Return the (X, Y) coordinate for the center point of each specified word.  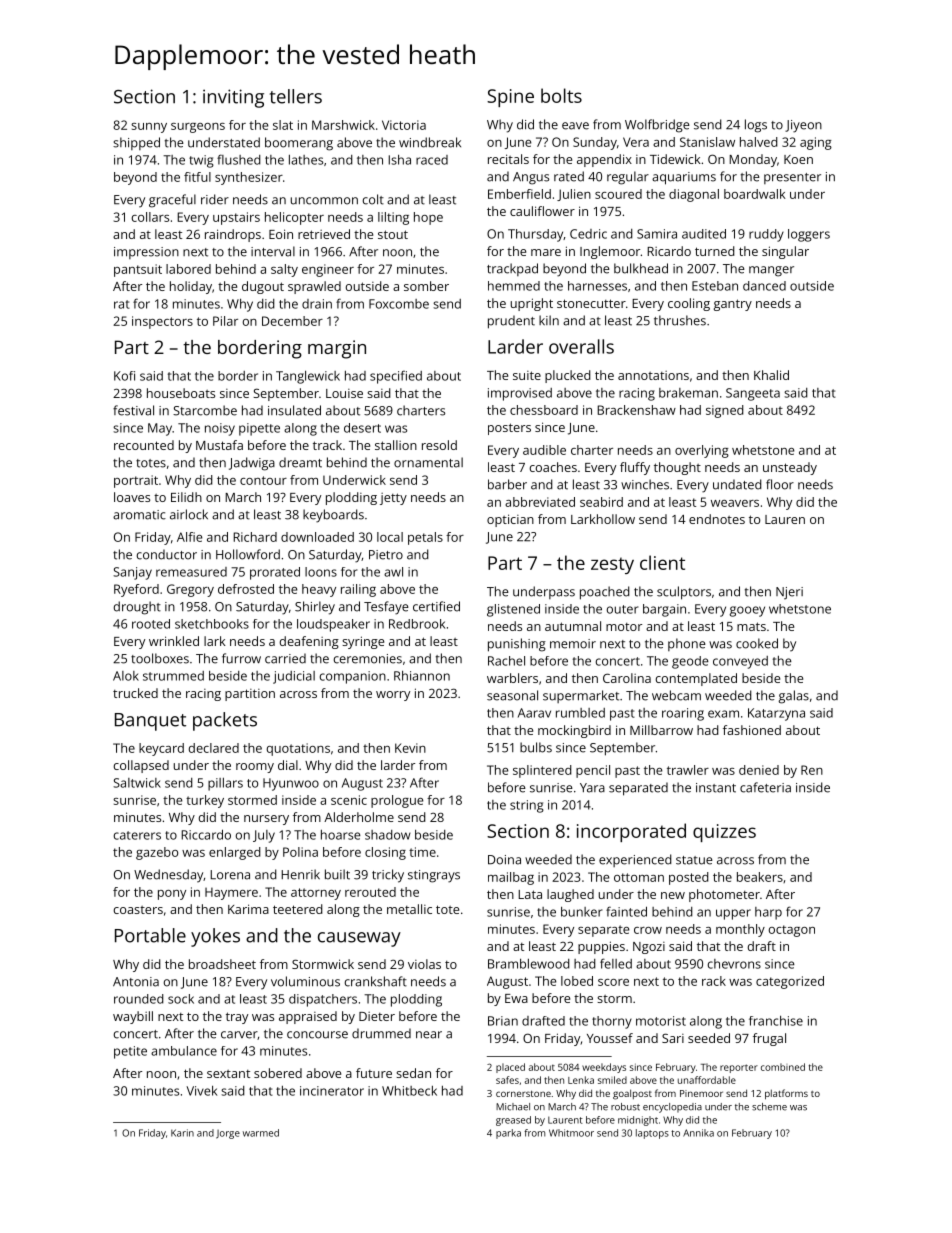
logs (756, 126)
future (374, 1073)
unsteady (790, 468)
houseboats (181, 393)
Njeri (789, 593)
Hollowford (248, 554)
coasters (138, 910)
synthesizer (249, 178)
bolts (561, 95)
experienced (635, 860)
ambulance (184, 1051)
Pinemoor (701, 1093)
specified (396, 377)
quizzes (724, 833)
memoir (573, 644)
